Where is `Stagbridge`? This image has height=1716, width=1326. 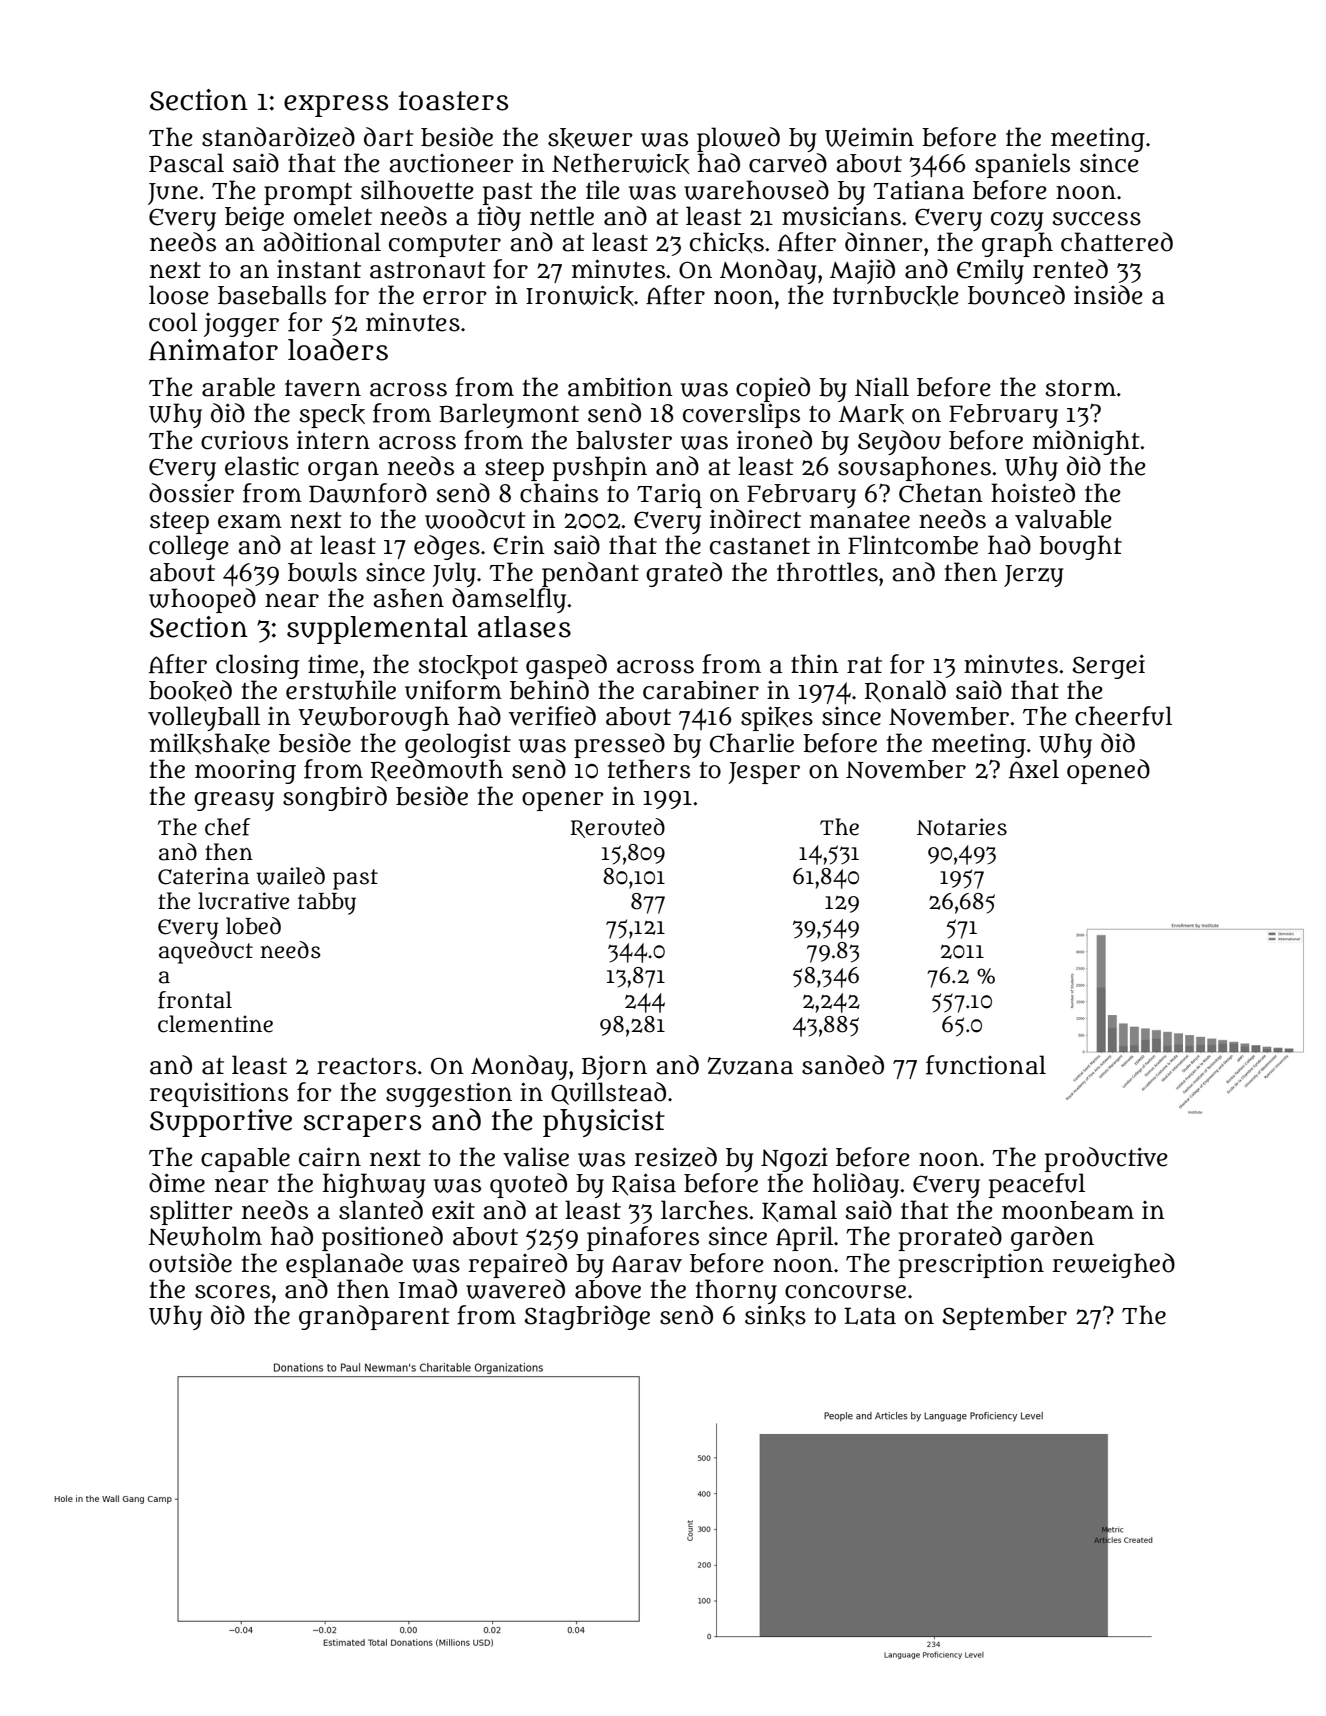
Stagbridge is located at coordinates (587, 1317).
